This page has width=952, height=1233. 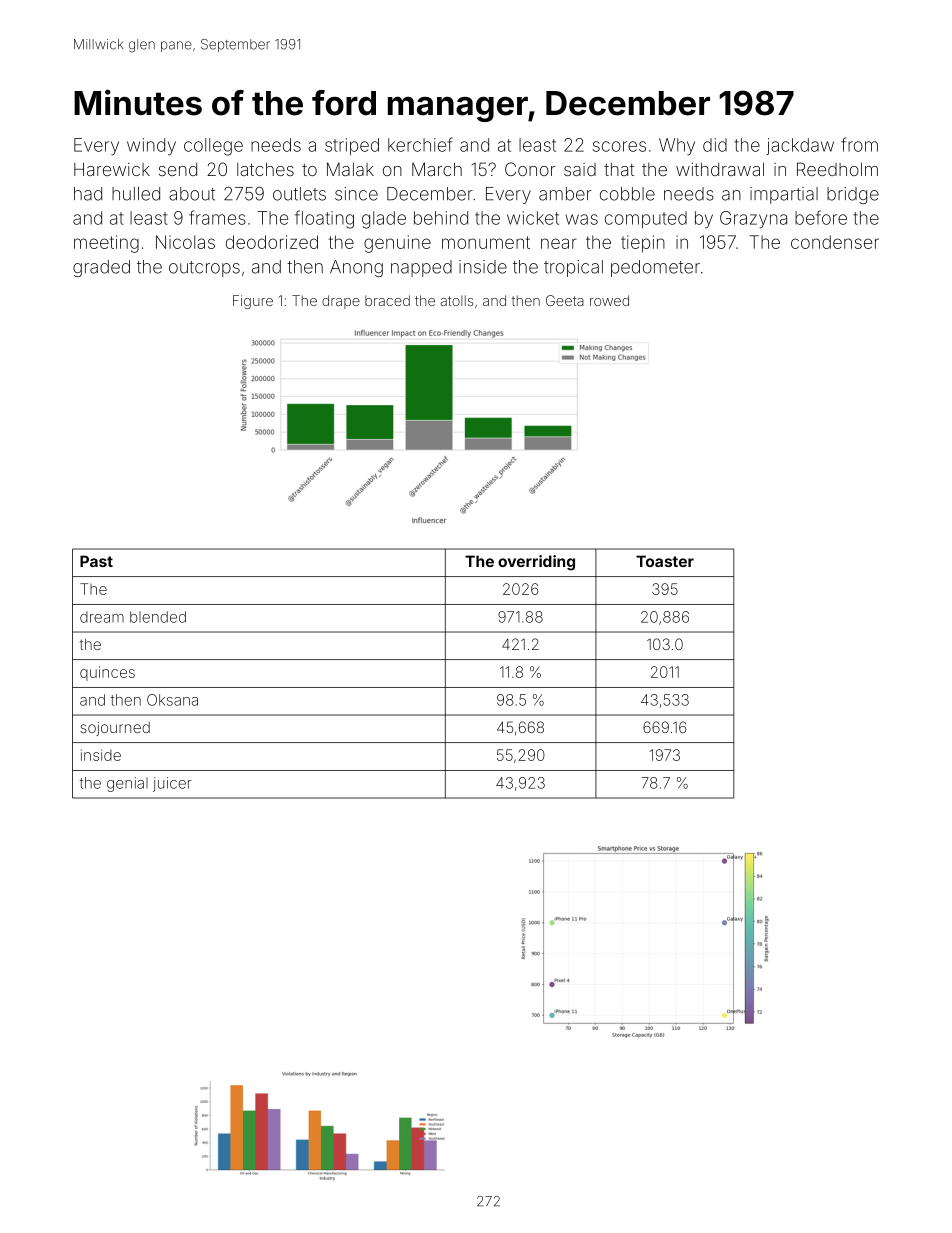 What do you see at coordinates (101, 268) in the page?
I see `graded` at bounding box center [101, 268].
